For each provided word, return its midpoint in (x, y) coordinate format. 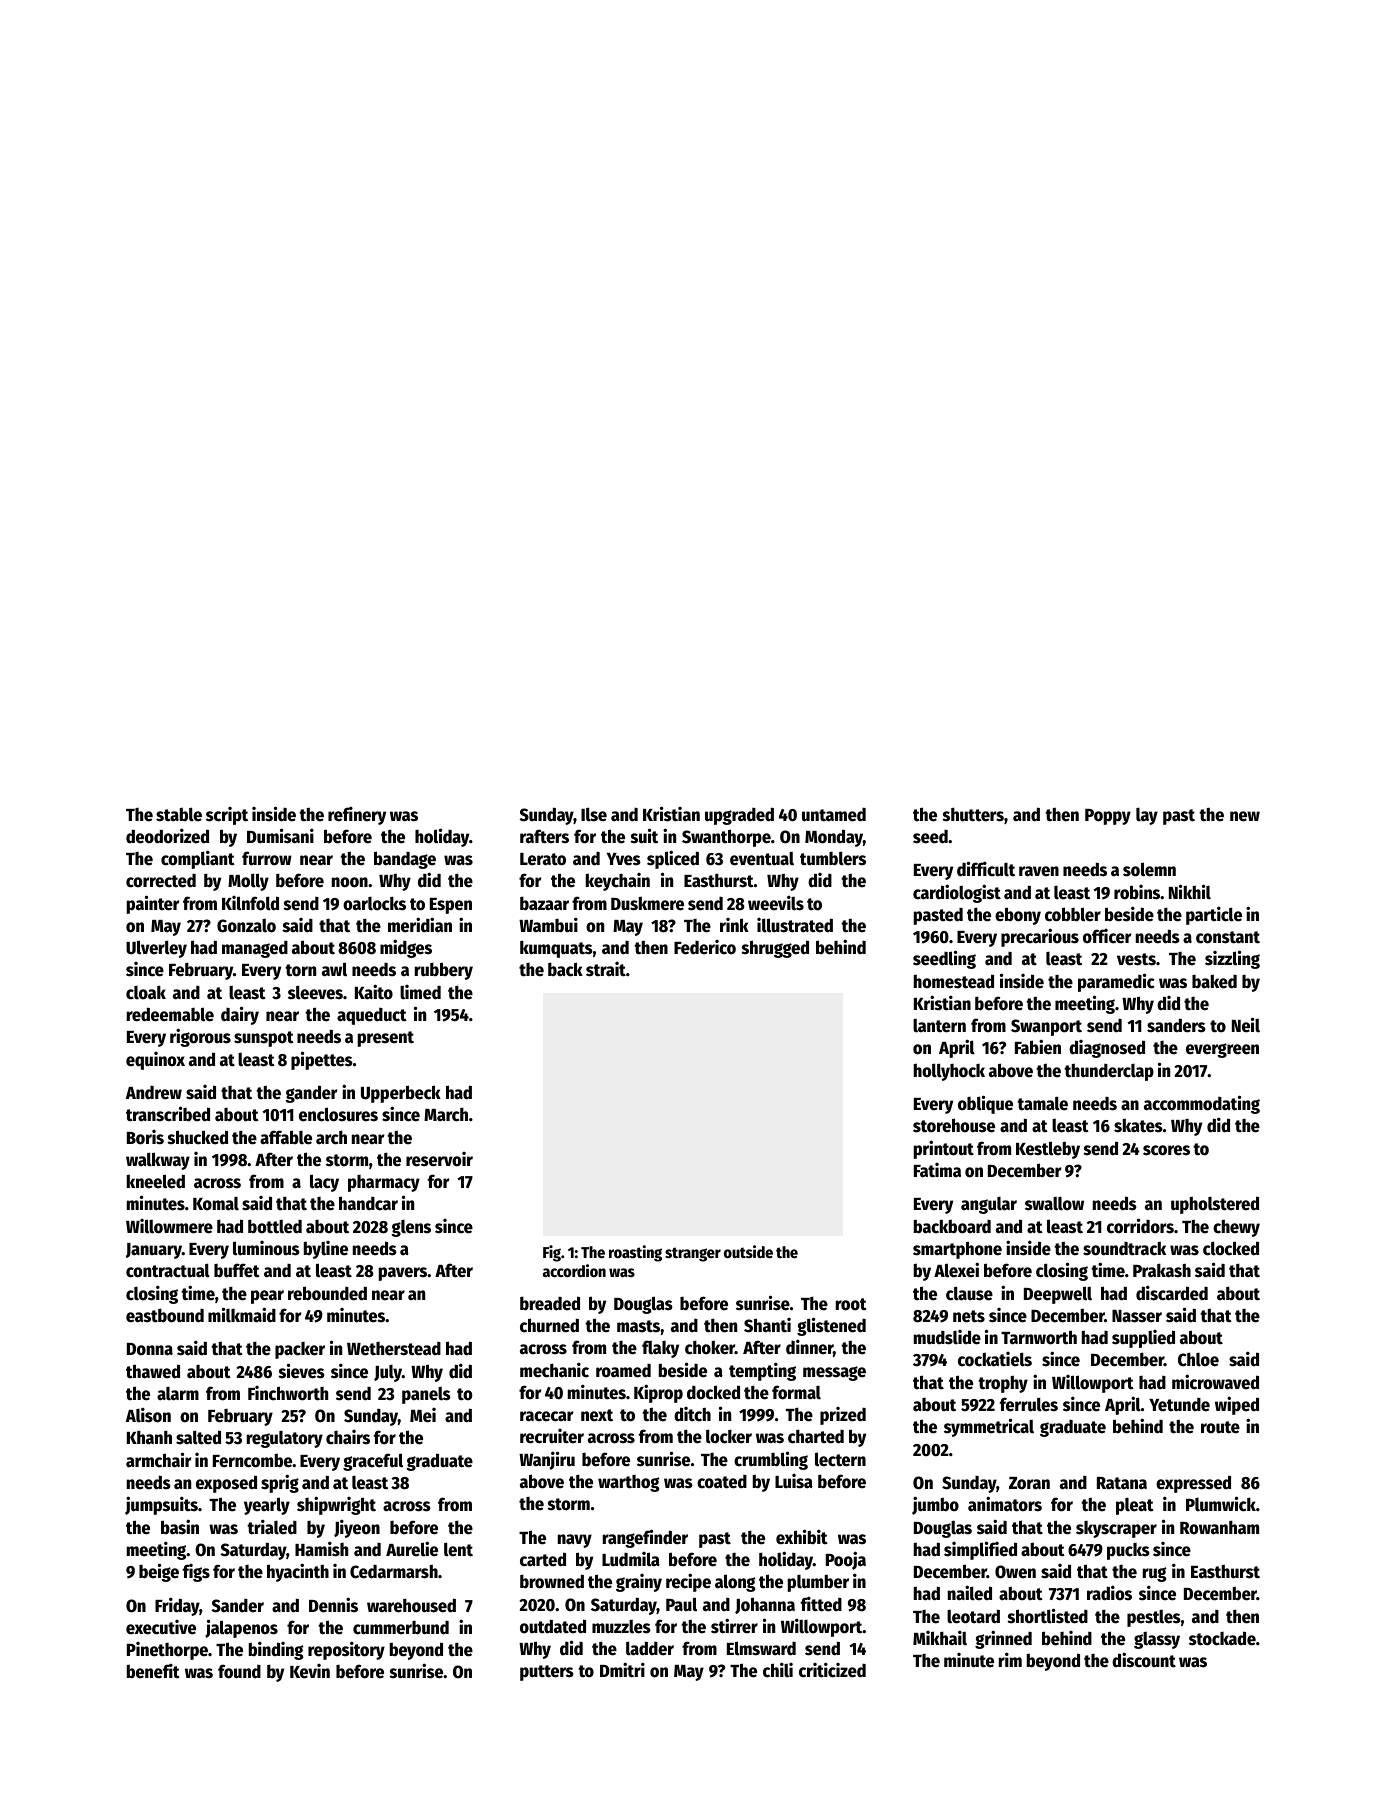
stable (179, 814)
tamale (1042, 1103)
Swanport (1046, 1027)
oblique (985, 1104)
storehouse (954, 1125)
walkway (158, 1161)
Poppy (1108, 817)
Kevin (310, 1671)
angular (989, 1205)
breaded (550, 1303)
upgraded (739, 816)
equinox (155, 1061)
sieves (302, 1371)
